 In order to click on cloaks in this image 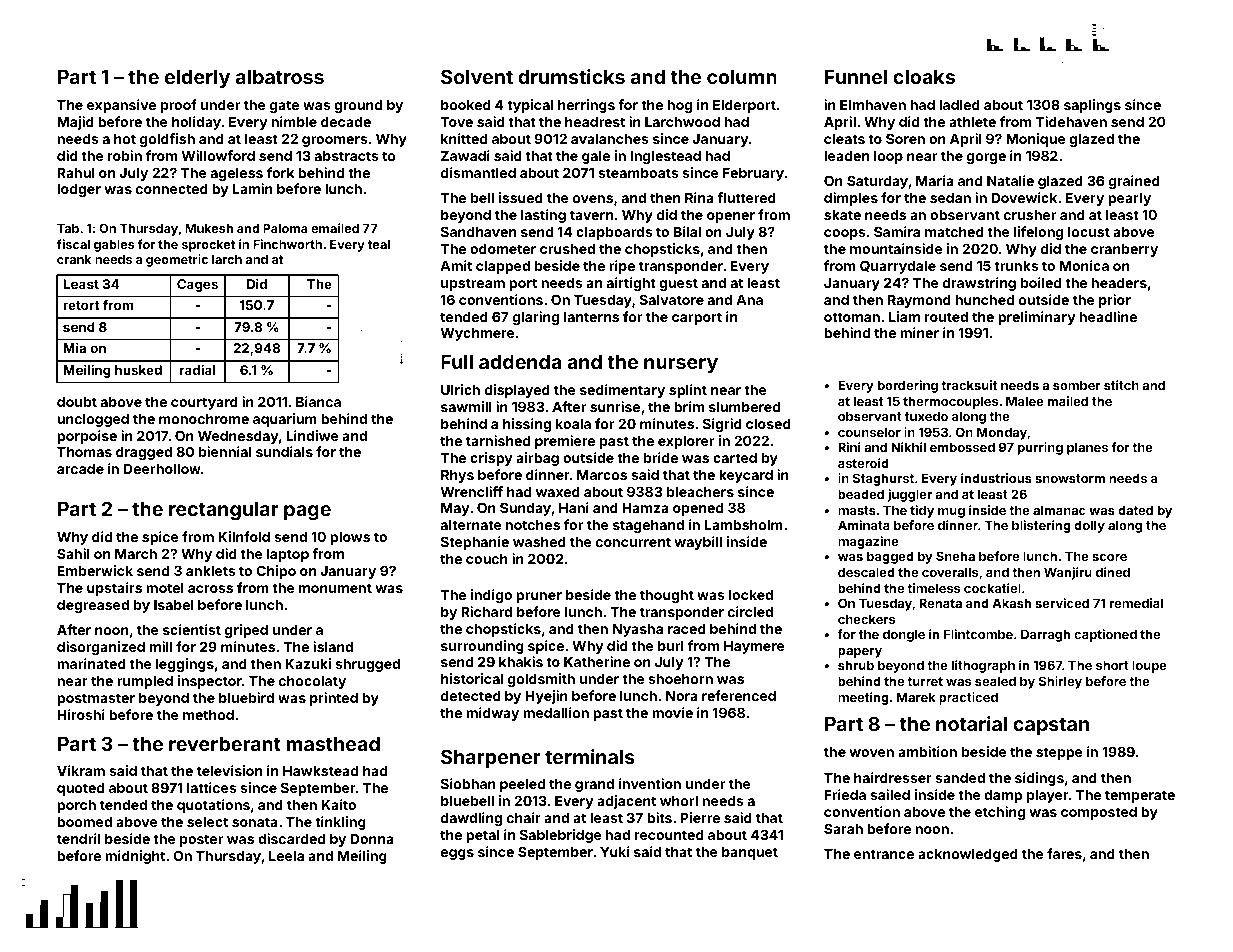, I will do `click(924, 76)`.
